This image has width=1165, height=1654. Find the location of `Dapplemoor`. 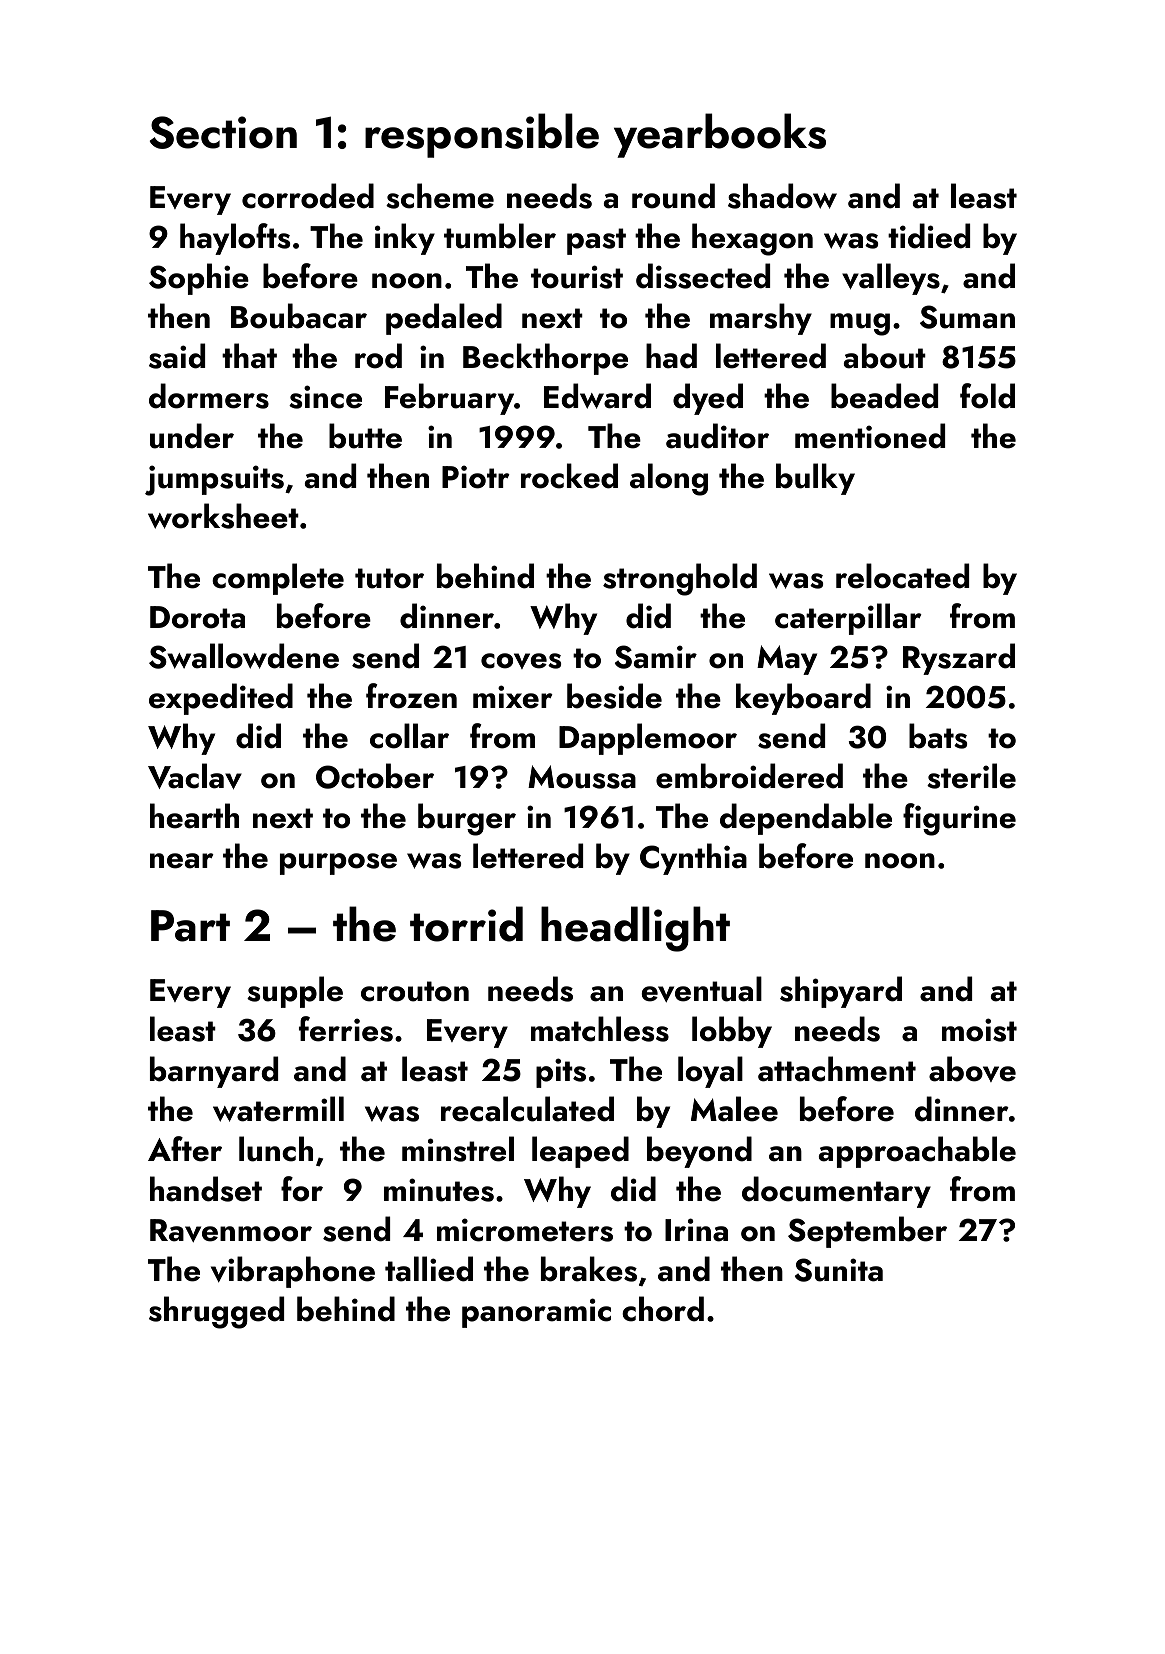

Dapplemoor is located at coordinates (648, 739).
